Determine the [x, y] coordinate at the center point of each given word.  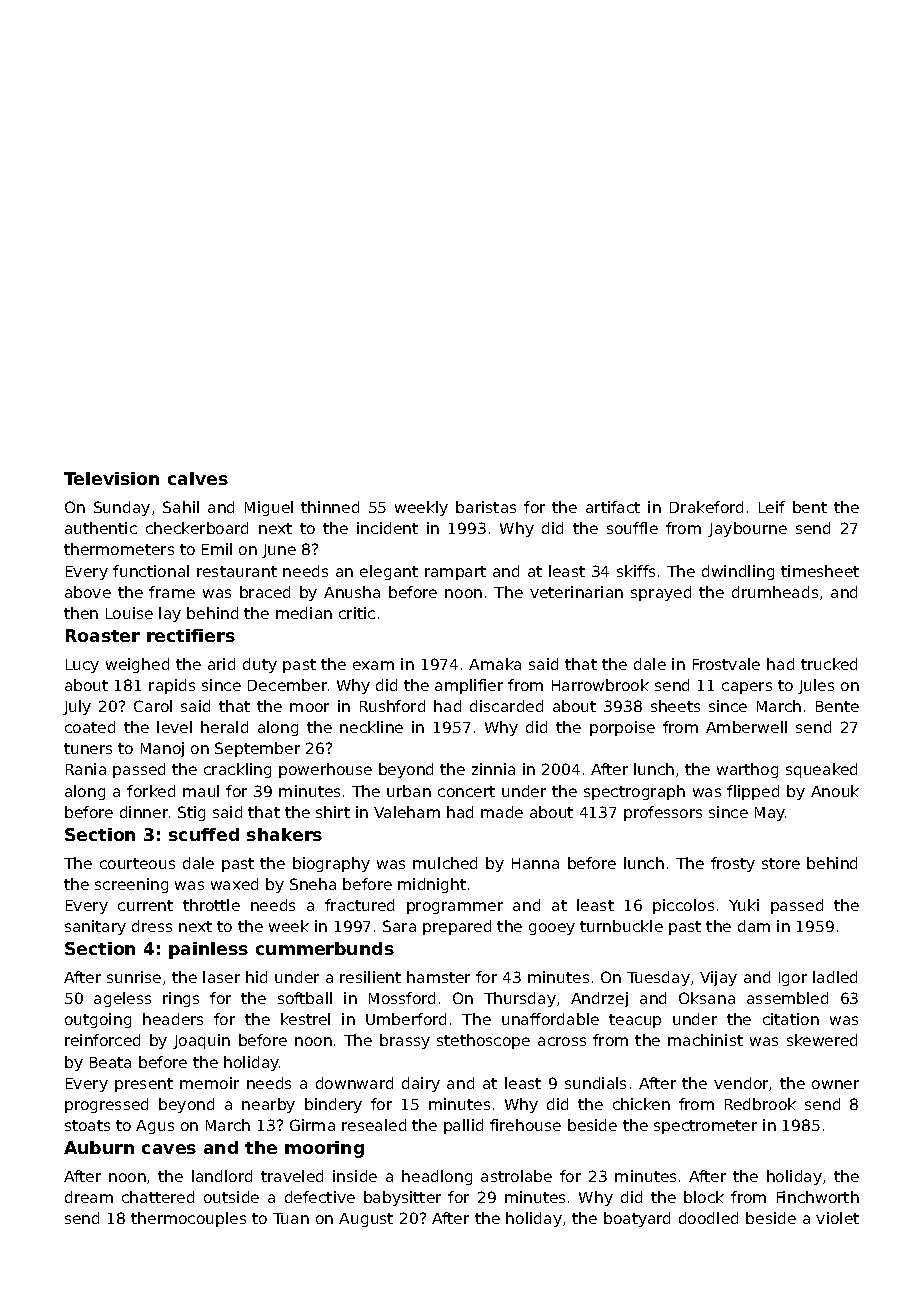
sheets [675, 706]
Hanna [535, 863]
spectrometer [705, 1127]
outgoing [98, 1020]
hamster [438, 977]
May [770, 814]
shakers [284, 834]
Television [111, 478]
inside [355, 1176]
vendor [742, 1084]
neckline [371, 727]
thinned [330, 507]
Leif [772, 507]
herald [224, 727]
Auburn [99, 1147]
